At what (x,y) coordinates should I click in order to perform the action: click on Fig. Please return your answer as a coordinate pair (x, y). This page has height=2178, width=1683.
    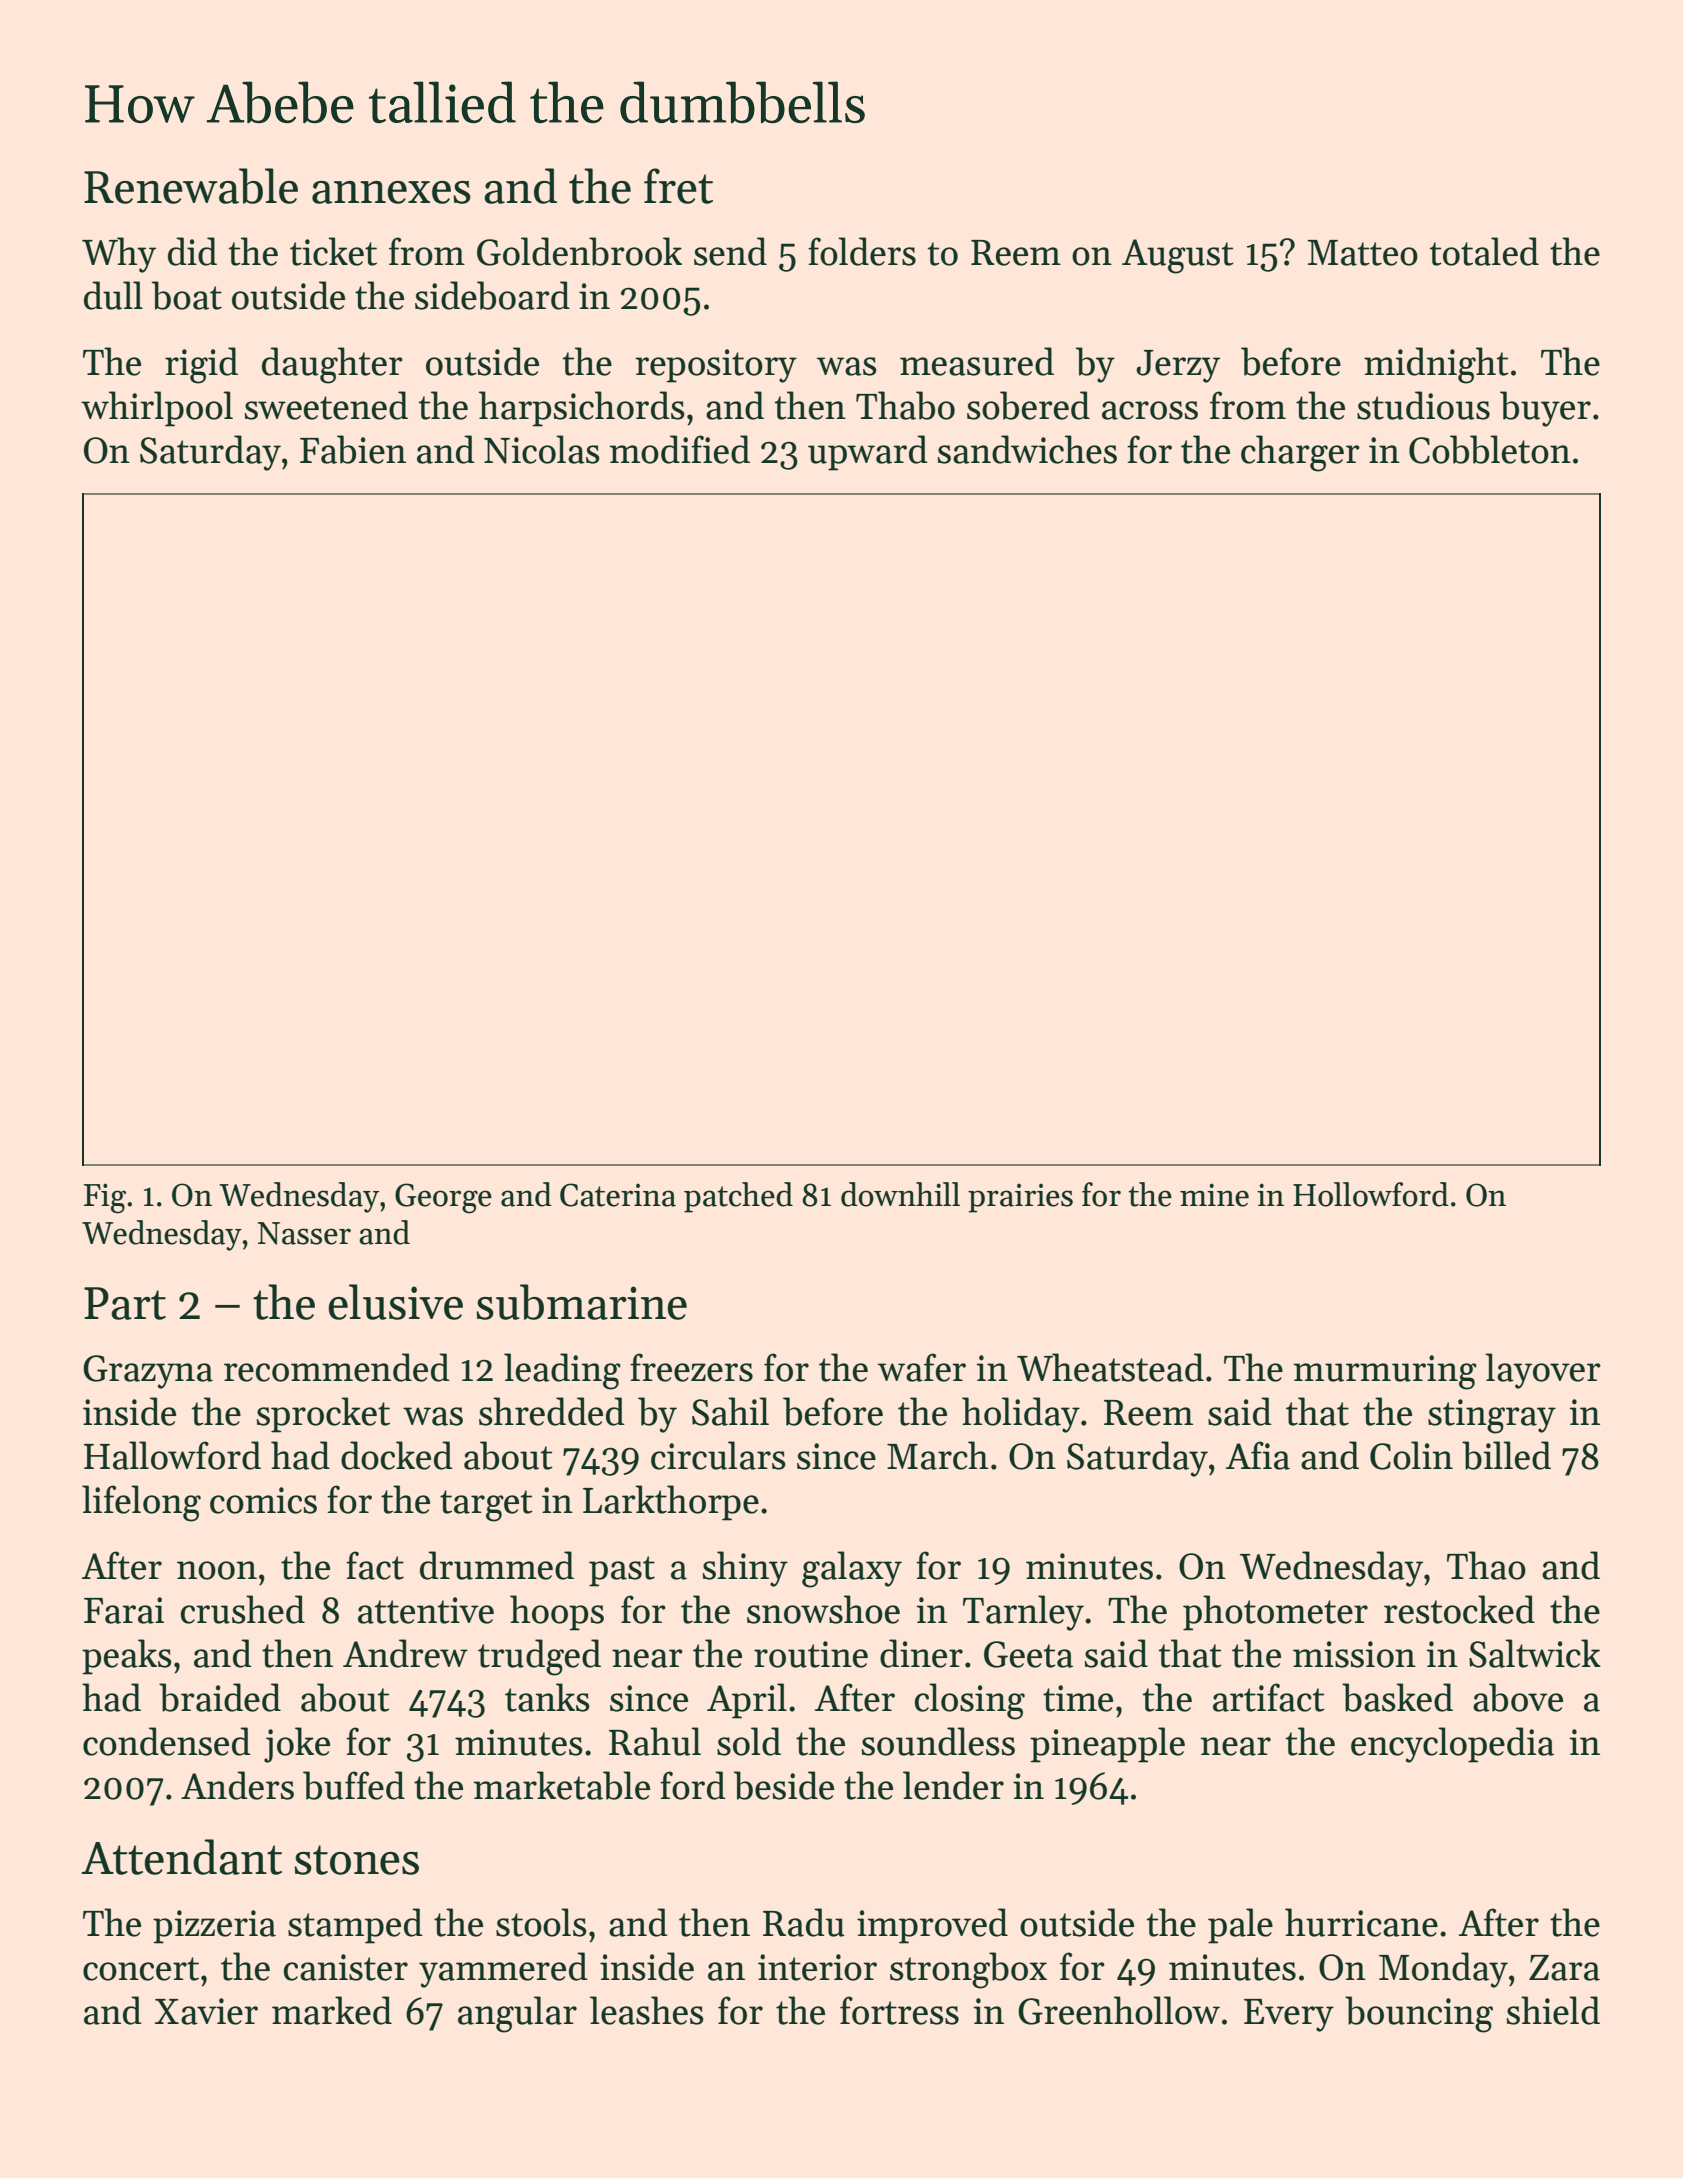
    Looking at the image, I should click on (105, 1198).
